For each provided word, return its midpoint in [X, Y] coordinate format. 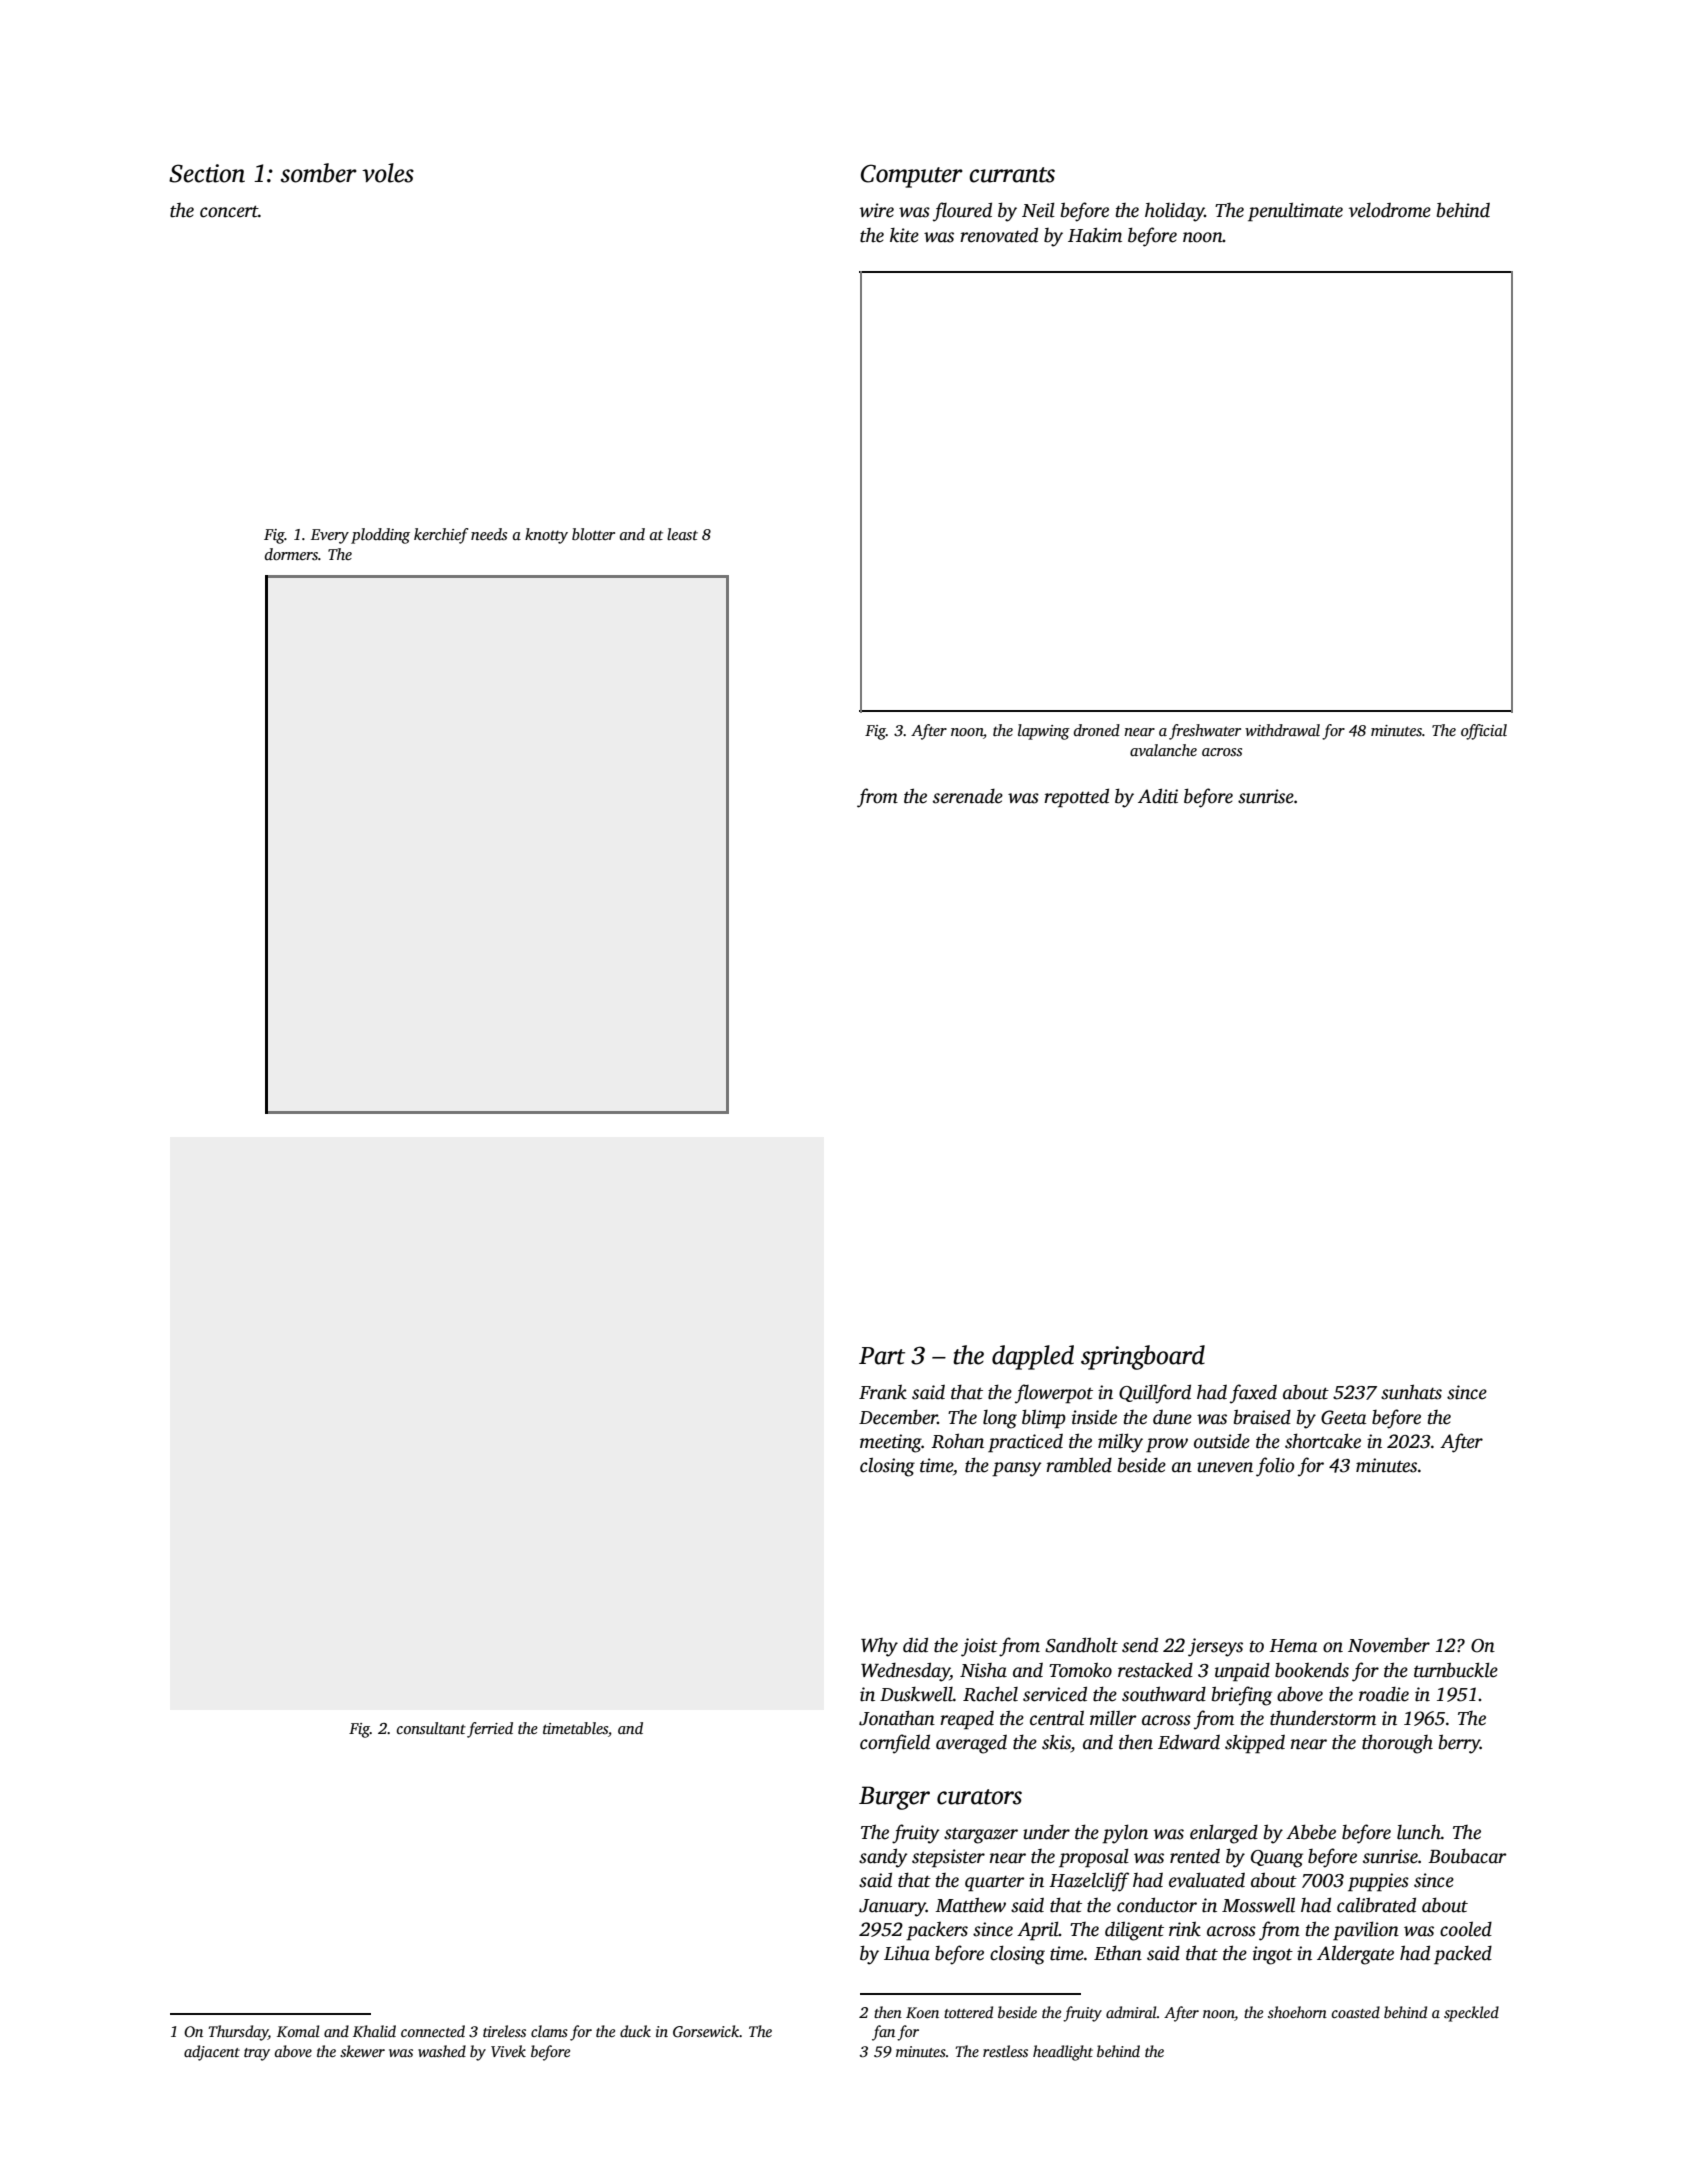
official [1484, 732]
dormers [291, 554]
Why [879, 1647]
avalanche [1163, 750]
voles [388, 173]
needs [489, 534]
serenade [968, 796]
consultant [431, 1728]
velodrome [1390, 210]
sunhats [1411, 1392]
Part [882, 1356]
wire [877, 210]
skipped [1255, 1744]
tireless [504, 2031]
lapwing [1044, 732]
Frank [883, 1392]
